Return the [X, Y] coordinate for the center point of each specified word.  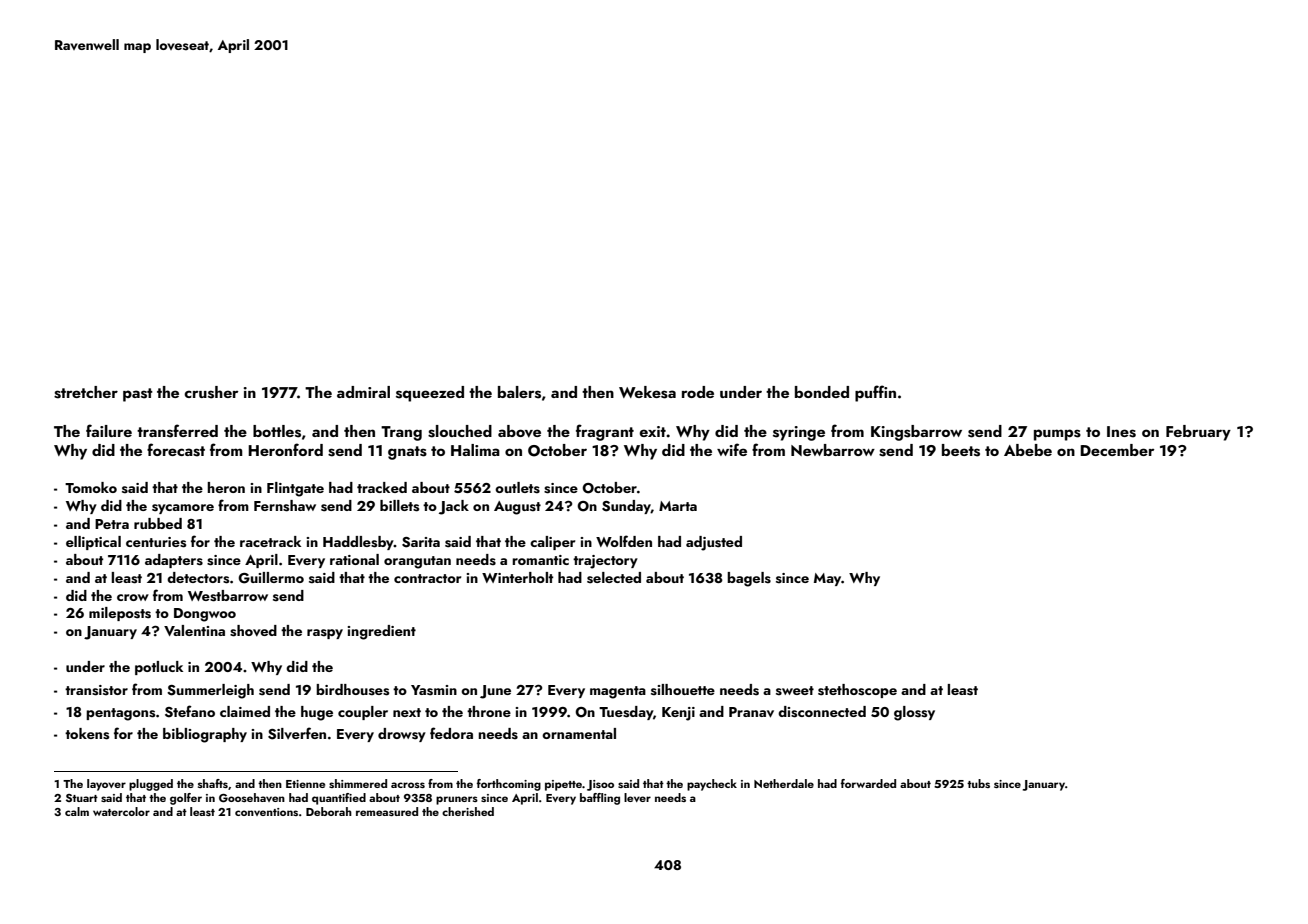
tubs [978, 783]
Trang [401, 433]
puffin [875, 393]
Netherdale [784, 783]
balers [519, 392]
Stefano [190, 711]
